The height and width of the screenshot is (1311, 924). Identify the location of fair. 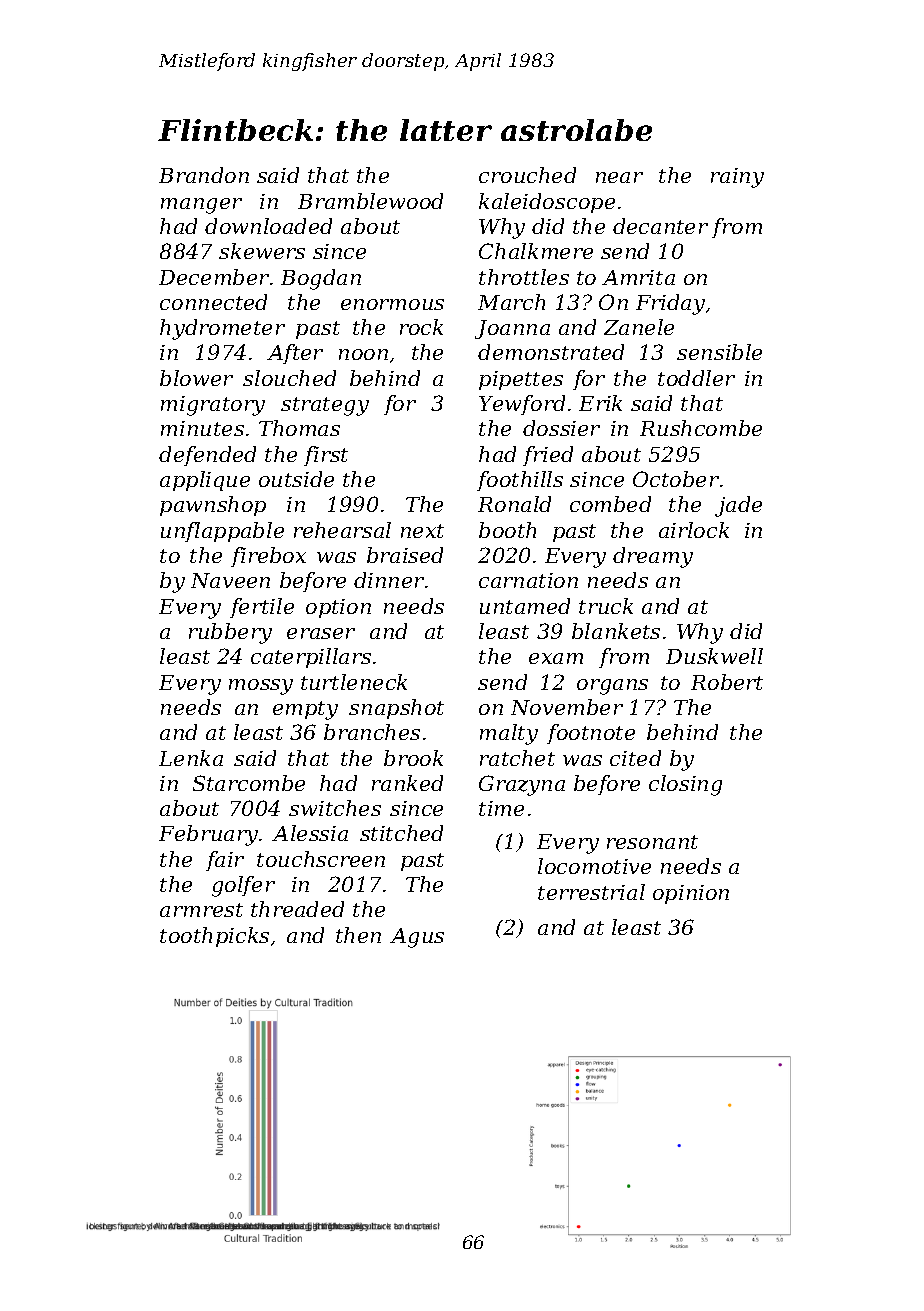
(225, 861).
